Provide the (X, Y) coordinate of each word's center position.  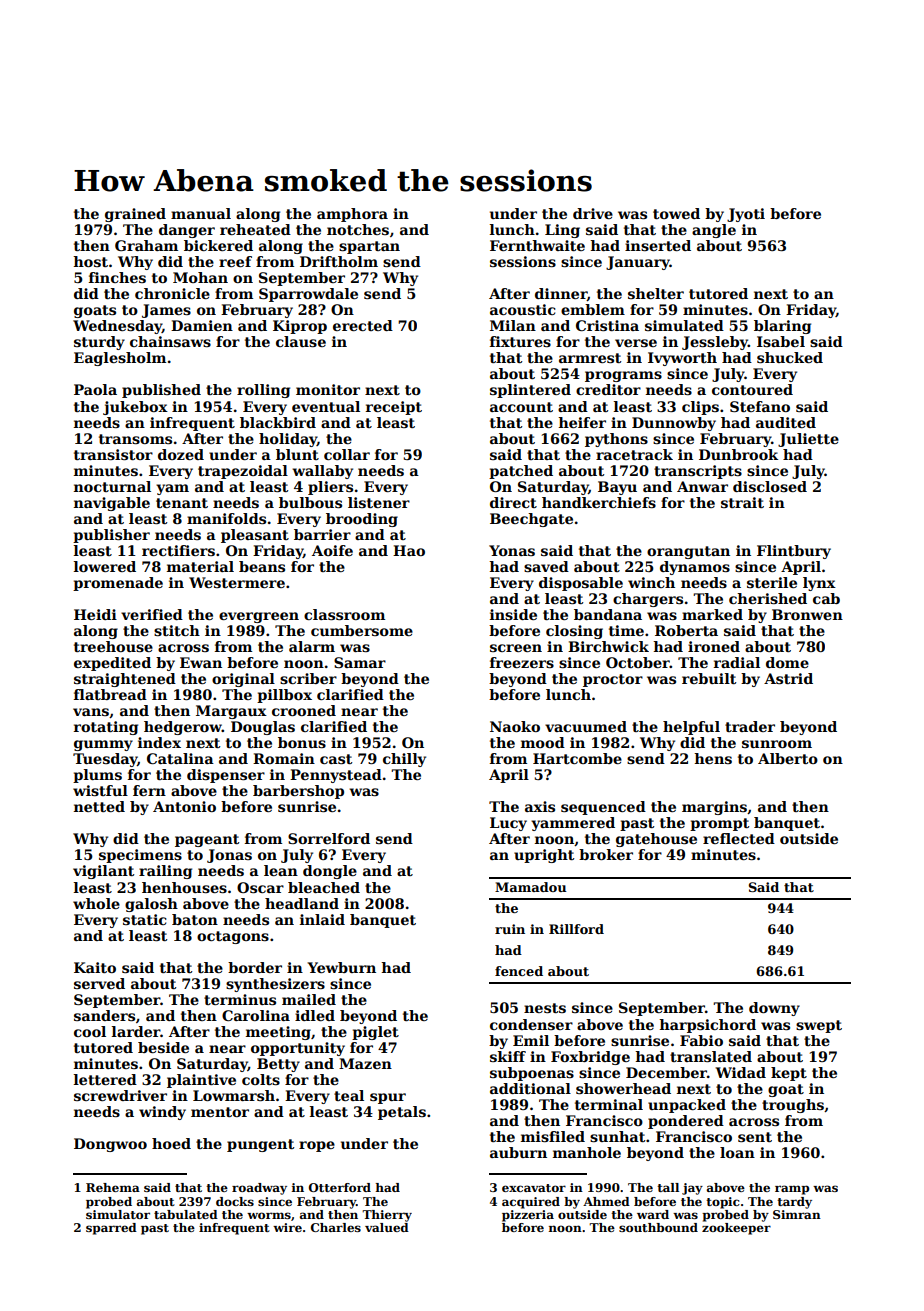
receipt (394, 408)
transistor (113, 454)
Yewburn (341, 967)
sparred (111, 1229)
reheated (255, 229)
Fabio (701, 1040)
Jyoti (746, 215)
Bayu (617, 488)
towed (676, 213)
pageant (207, 840)
